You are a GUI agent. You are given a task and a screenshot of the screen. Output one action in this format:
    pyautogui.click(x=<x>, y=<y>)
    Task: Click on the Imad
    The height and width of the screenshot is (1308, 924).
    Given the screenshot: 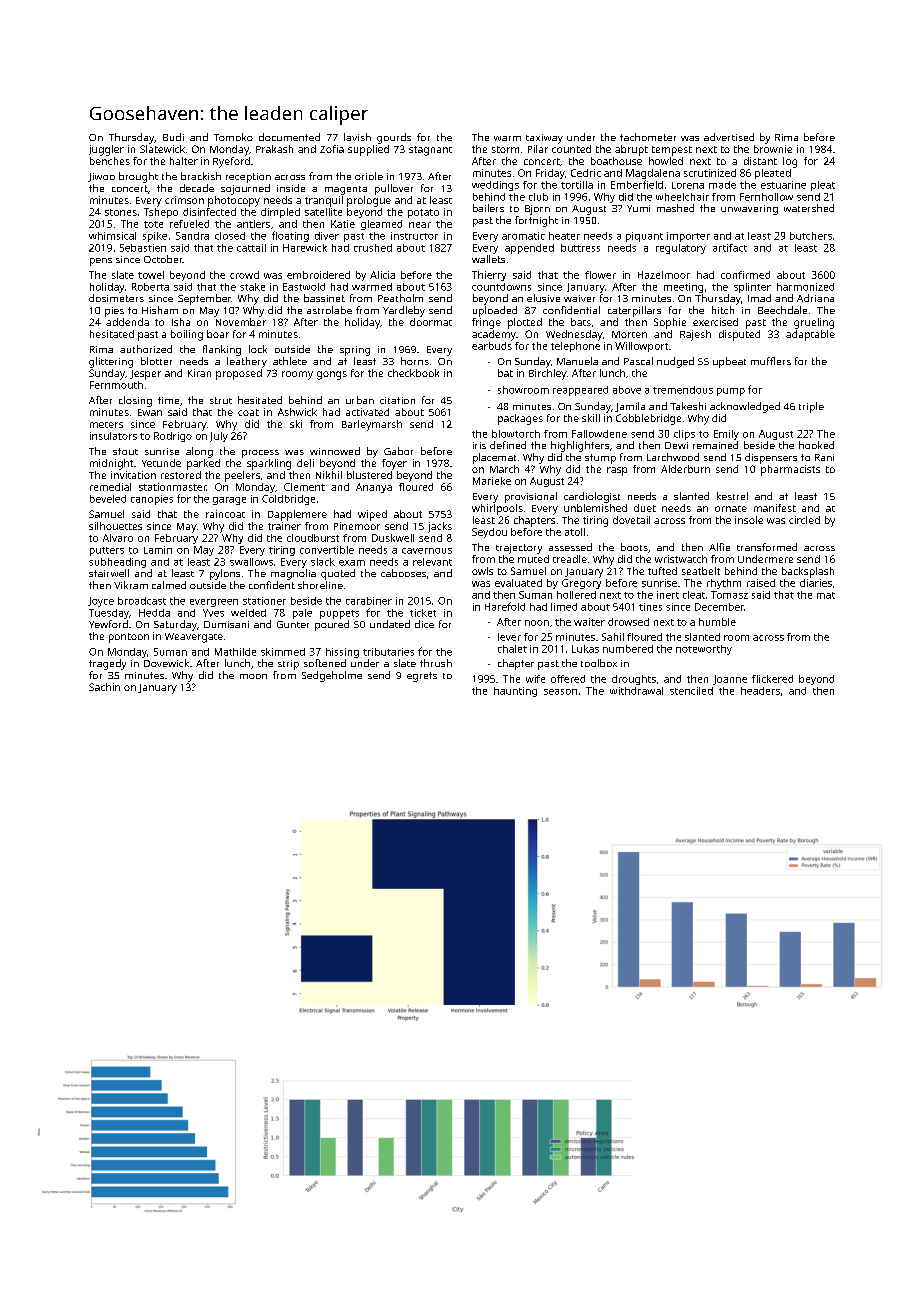 What is the action you would take?
    pyautogui.click(x=759, y=298)
